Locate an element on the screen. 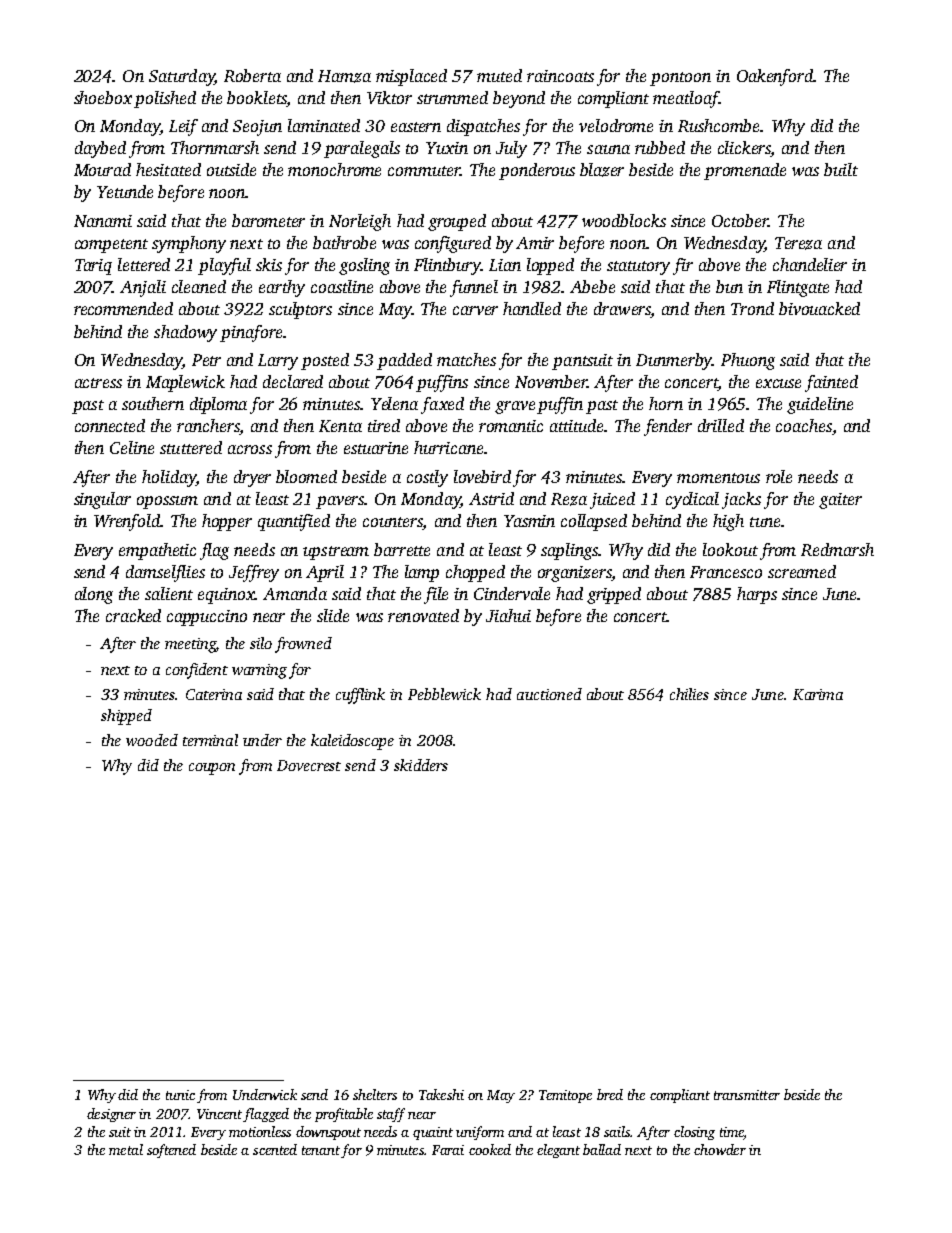 The width and height of the screenshot is (952, 1233). Cindervale is located at coordinates (512, 593).
